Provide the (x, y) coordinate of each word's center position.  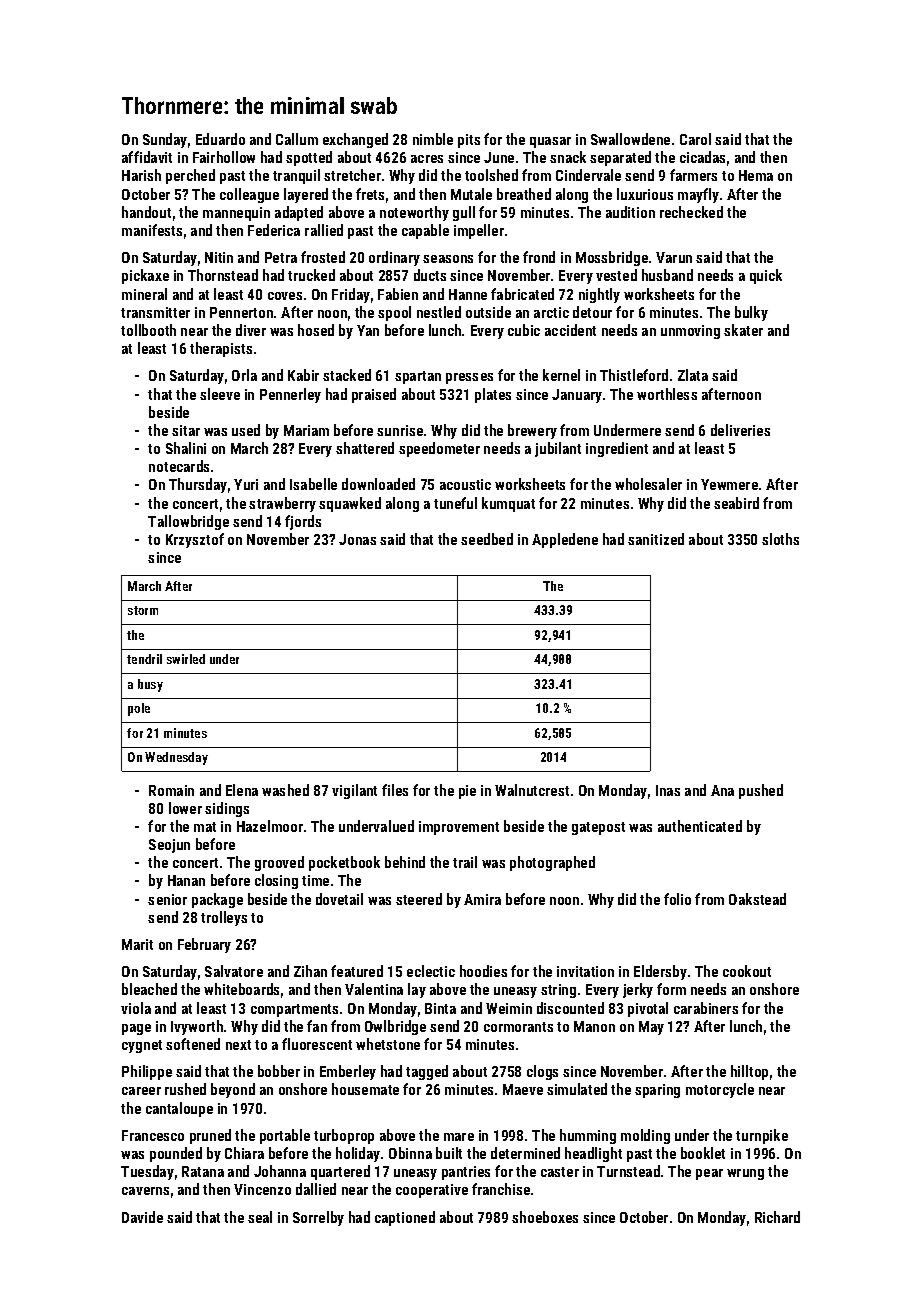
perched (190, 176)
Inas (668, 790)
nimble (433, 139)
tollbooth (148, 330)
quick (766, 276)
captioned (405, 1218)
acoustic (465, 484)
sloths (780, 539)
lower (185, 808)
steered (419, 899)
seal (260, 1217)
